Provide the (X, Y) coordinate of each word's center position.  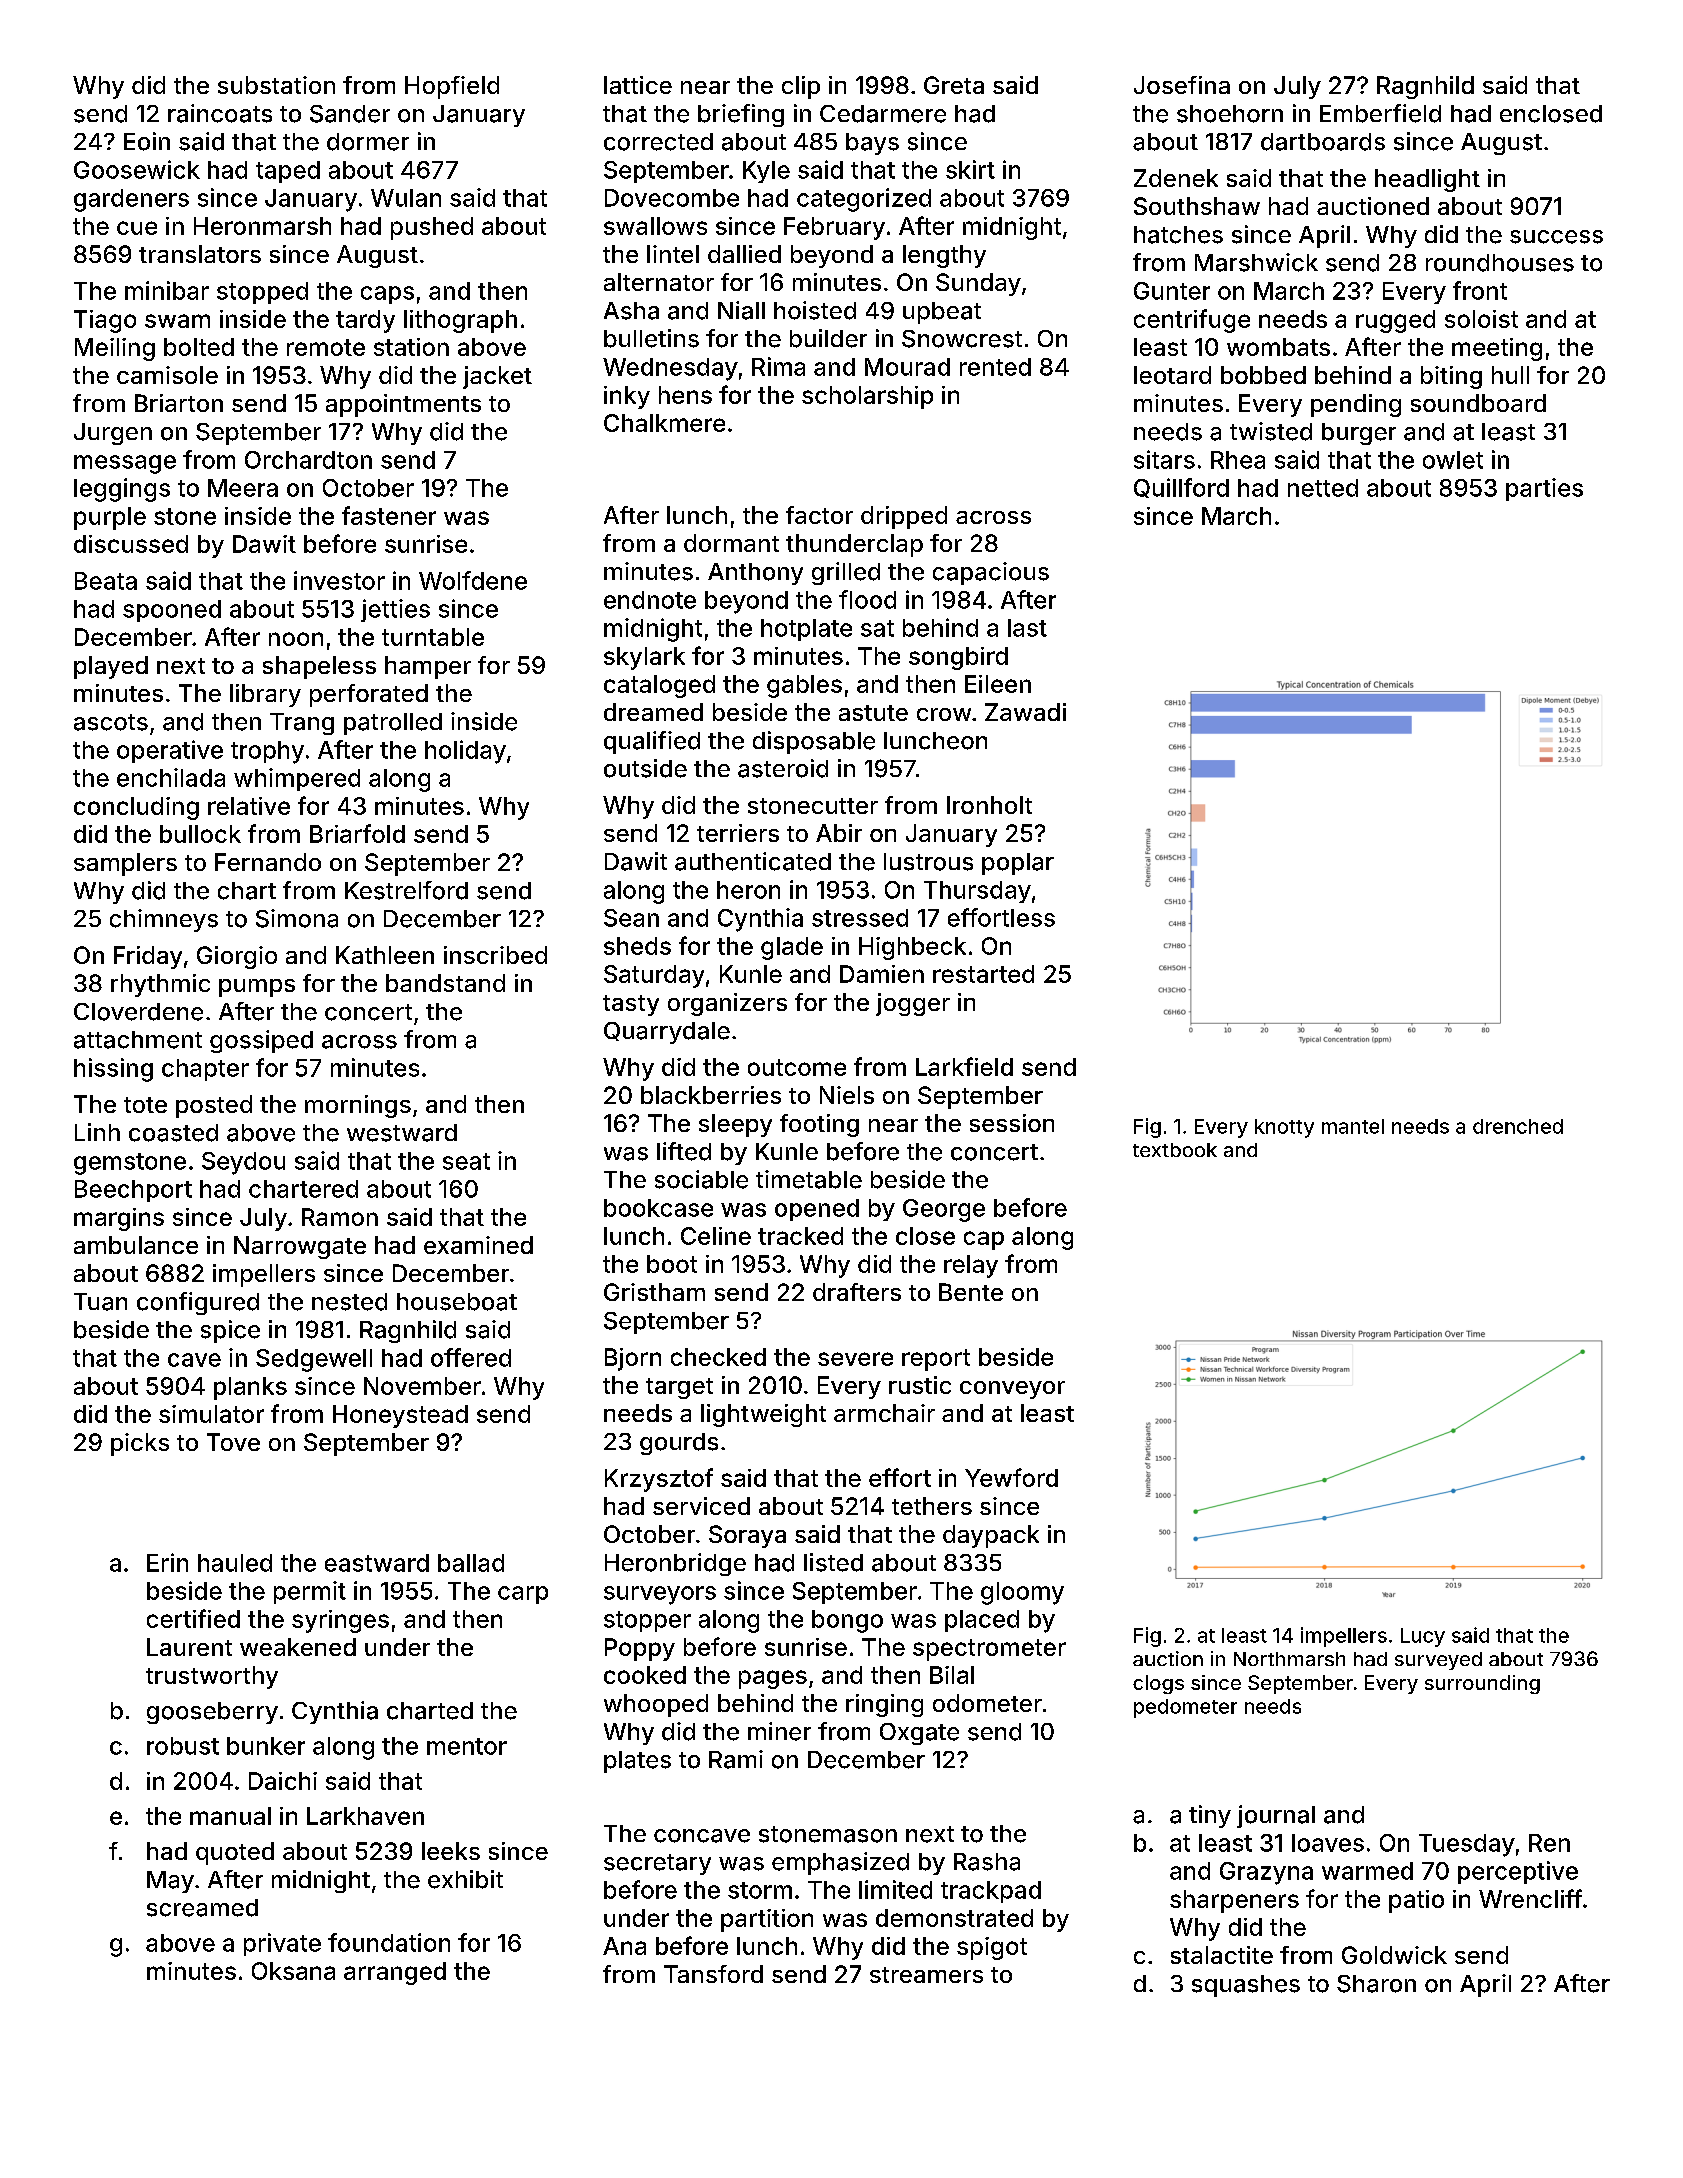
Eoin (147, 141)
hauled (235, 1563)
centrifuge (1192, 321)
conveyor (1012, 1390)
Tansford (713, 1974)
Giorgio (237, 957)
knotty (1284, 1128)
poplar (1018, 864)
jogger (913, 1004)
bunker (266, 1746)
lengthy (944, 256)
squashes (1246, 1986)
